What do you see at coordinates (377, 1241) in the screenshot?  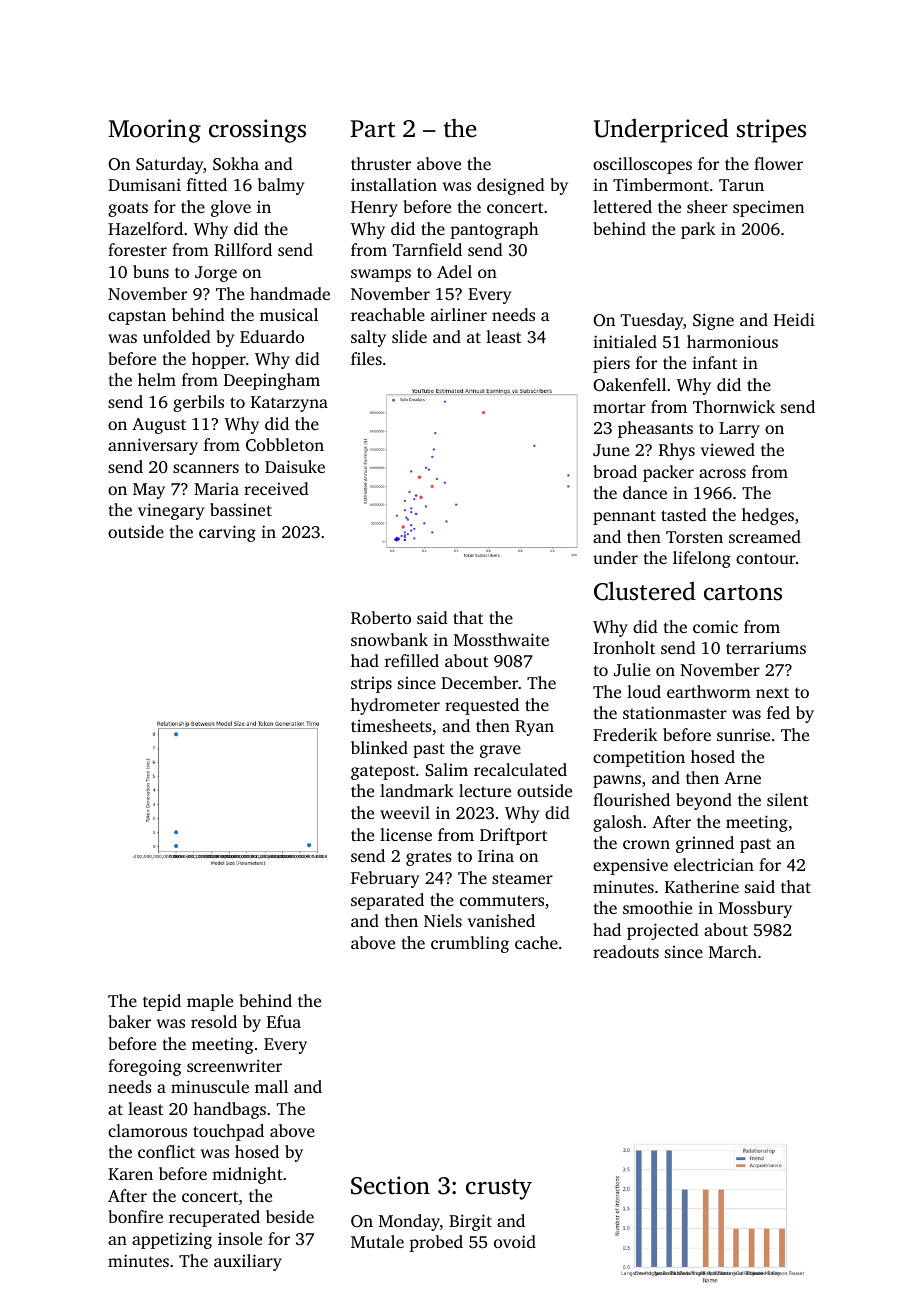 I see `Mutale` at bounding box center [377, 1241].
